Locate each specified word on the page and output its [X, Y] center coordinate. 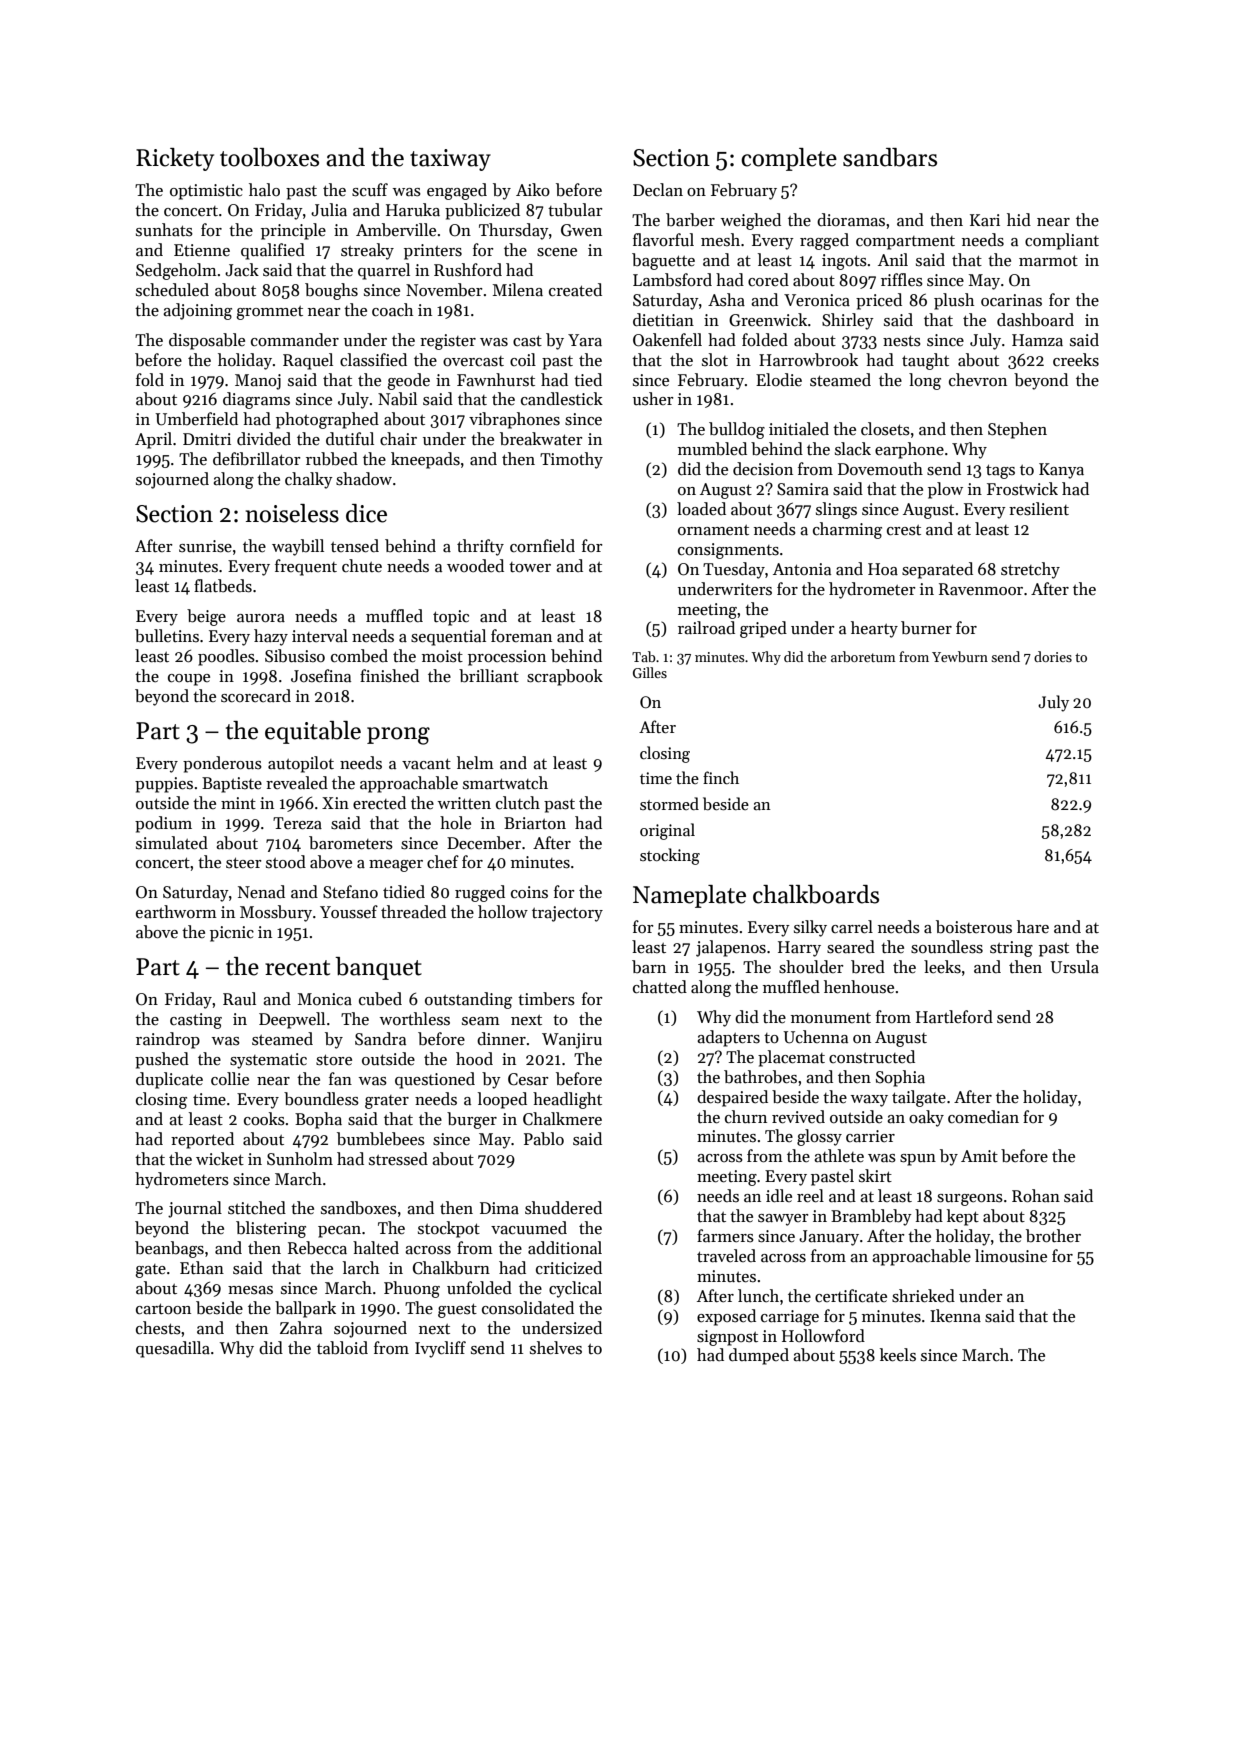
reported [202, 1140]
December [484, 843]
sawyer [783, 1220]
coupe [189, 680]
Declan [658, 190]
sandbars [890, 157]
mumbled [712, 449]
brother [1053, 1236]
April [153, 440]
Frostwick [1022, 489]
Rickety [175, 159]
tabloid [342, 1348]
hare [1033, 927]
